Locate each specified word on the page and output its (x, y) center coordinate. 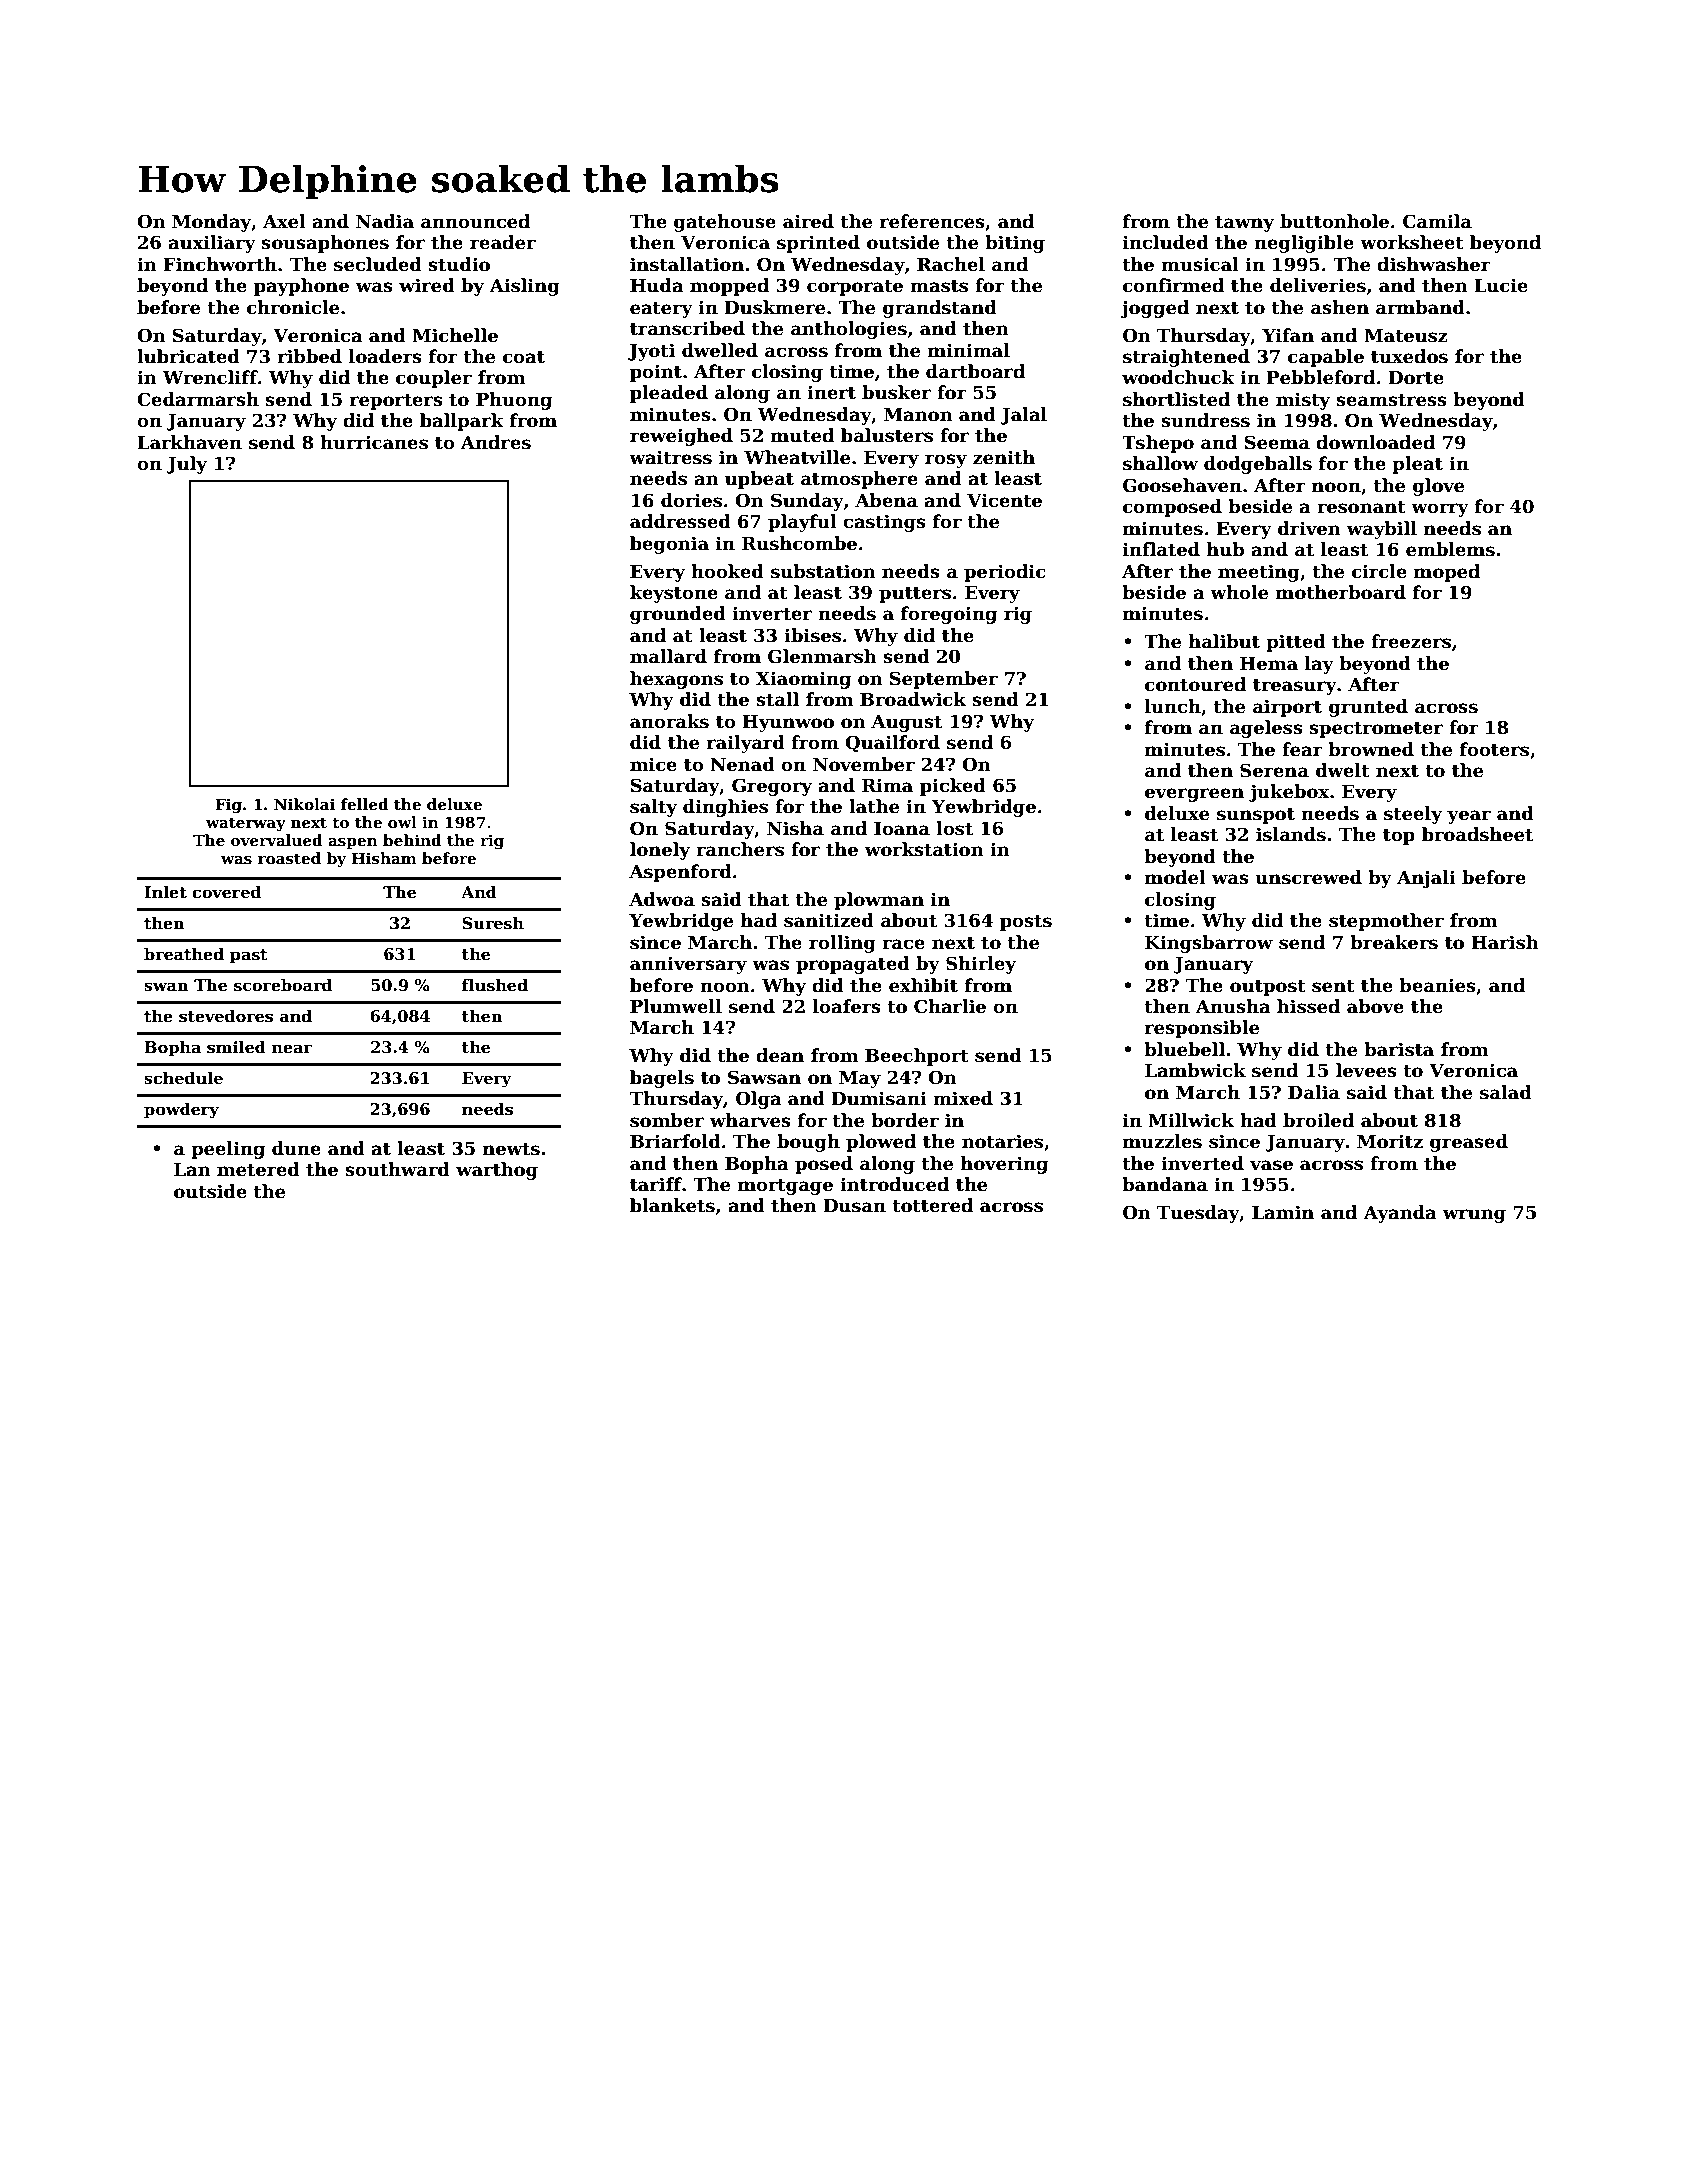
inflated (1161, 549)
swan (166, 987)
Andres (496, 442)
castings (884, 523)
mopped (729, 287)
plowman (879, 901)
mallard (668, 656)
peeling (228, 1150)
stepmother (1386, 922)
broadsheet (1477, 834)
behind (412, 840)
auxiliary (212, 244)
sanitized (829, 920)
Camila (1437, 221)
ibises (812, 635)
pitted (1296, 643)
